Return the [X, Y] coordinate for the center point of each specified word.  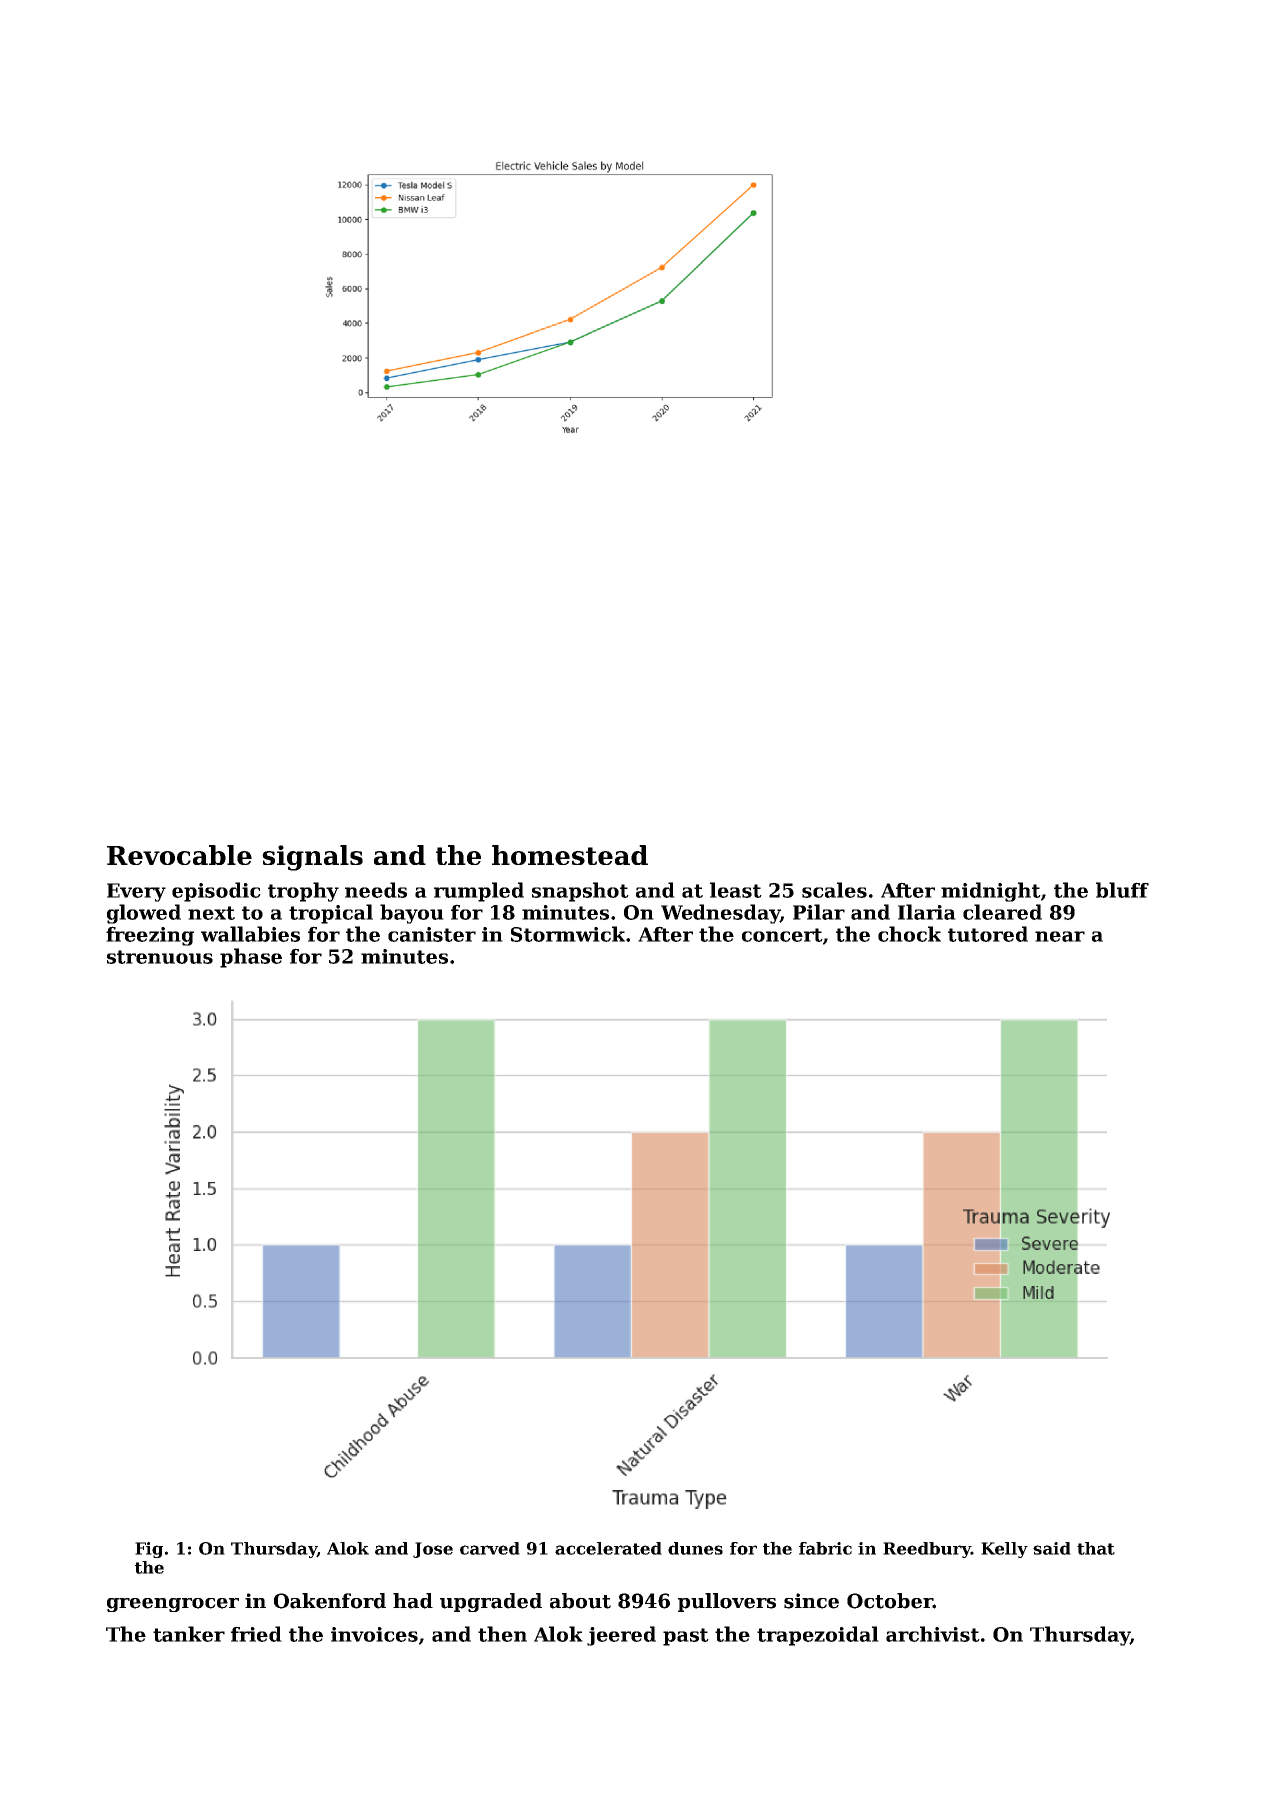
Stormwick [568, 934]
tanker [189, 1634]
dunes [695, 1548]
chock [909, 934]
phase [251, 958]
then [502, 1634]
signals [312, 858]
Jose [433, 1550]
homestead [570, 855]
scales [834, 890]
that [1096, 1548]
